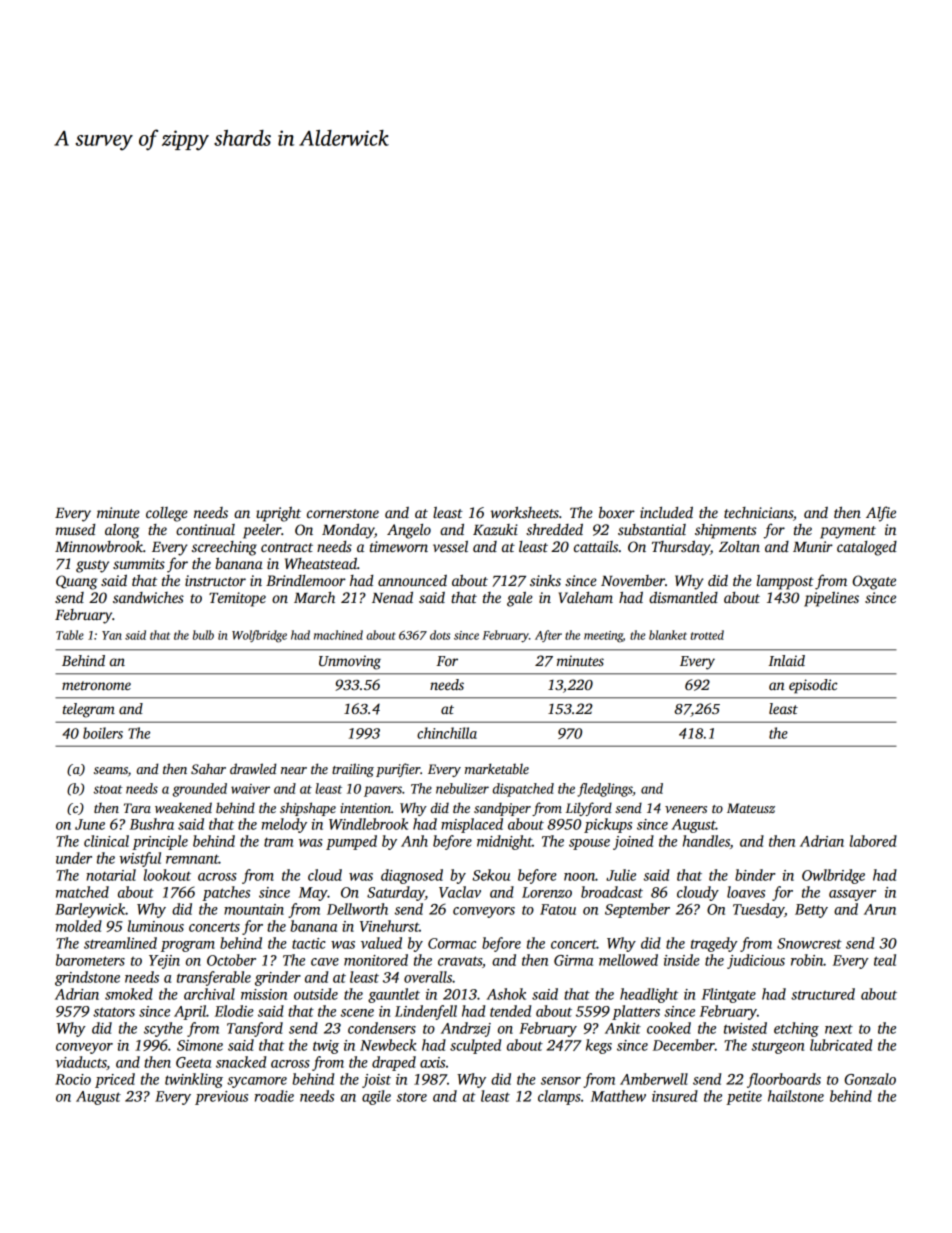  Describe the element at coordinates (82, 892) in the screenshot. I see `matched` at that location.
